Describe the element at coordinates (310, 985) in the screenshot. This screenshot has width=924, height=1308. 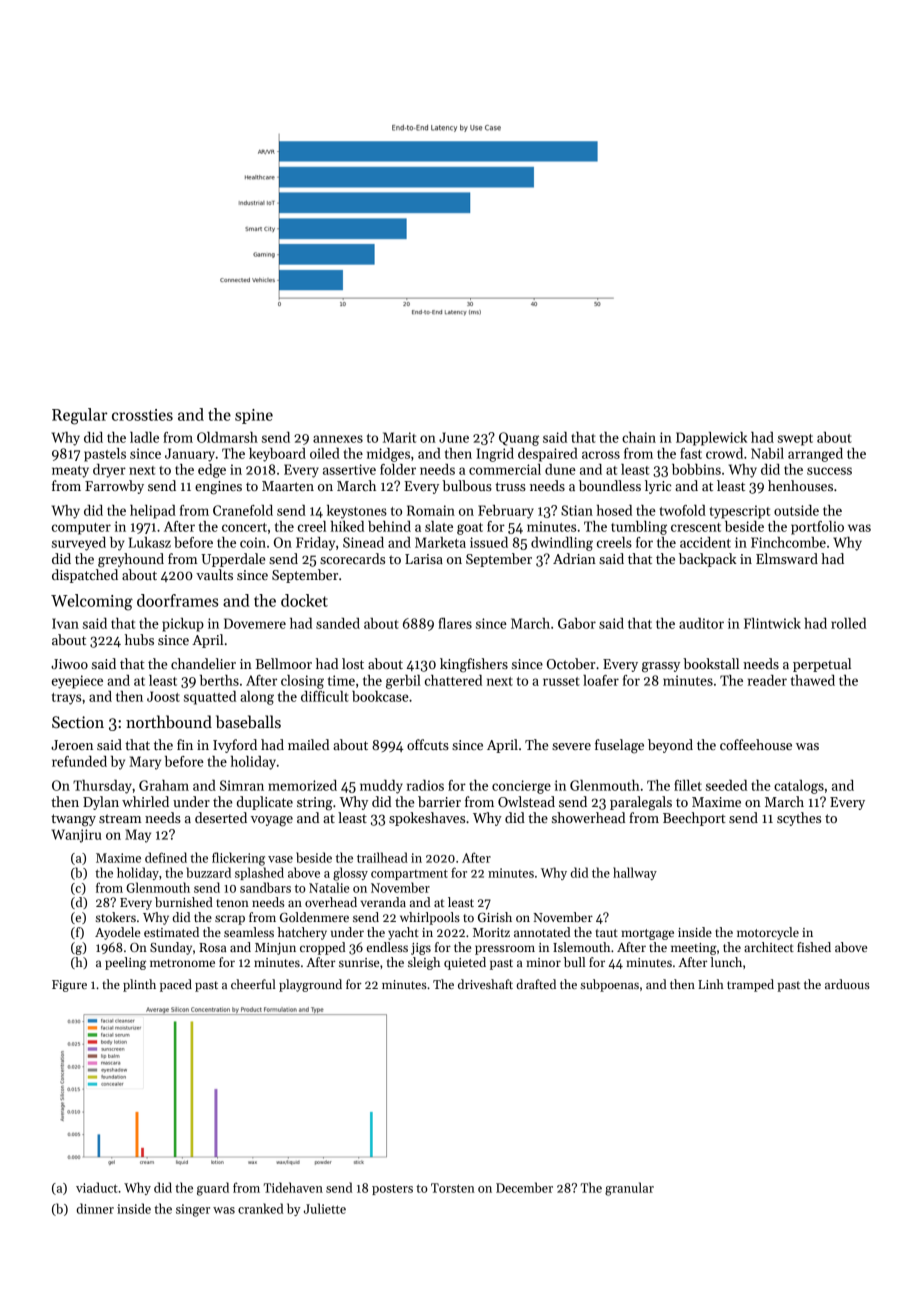
I see `playground` at that location.
